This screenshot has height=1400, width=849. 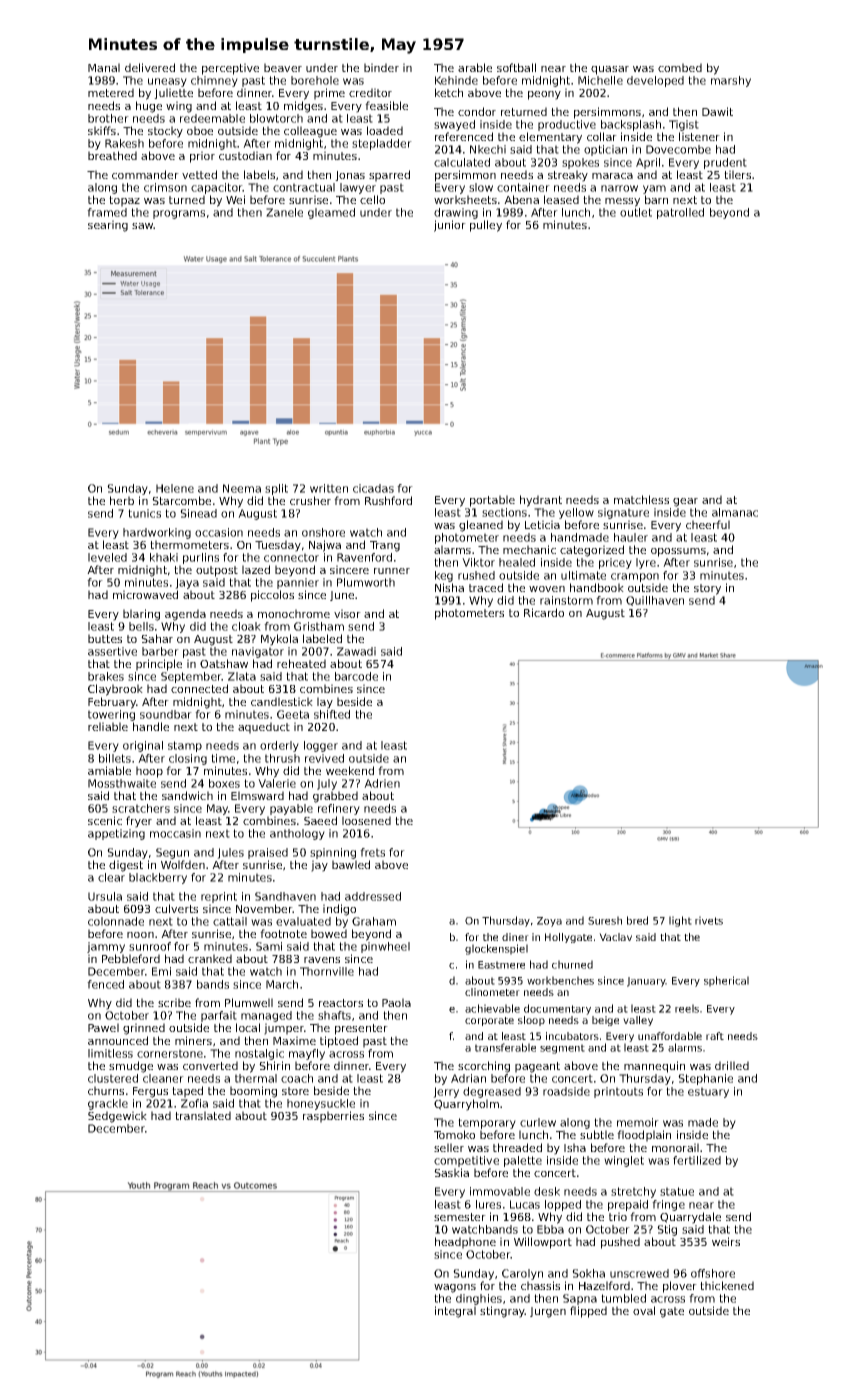 I want to click on herb, so click(x=122, y=500).
